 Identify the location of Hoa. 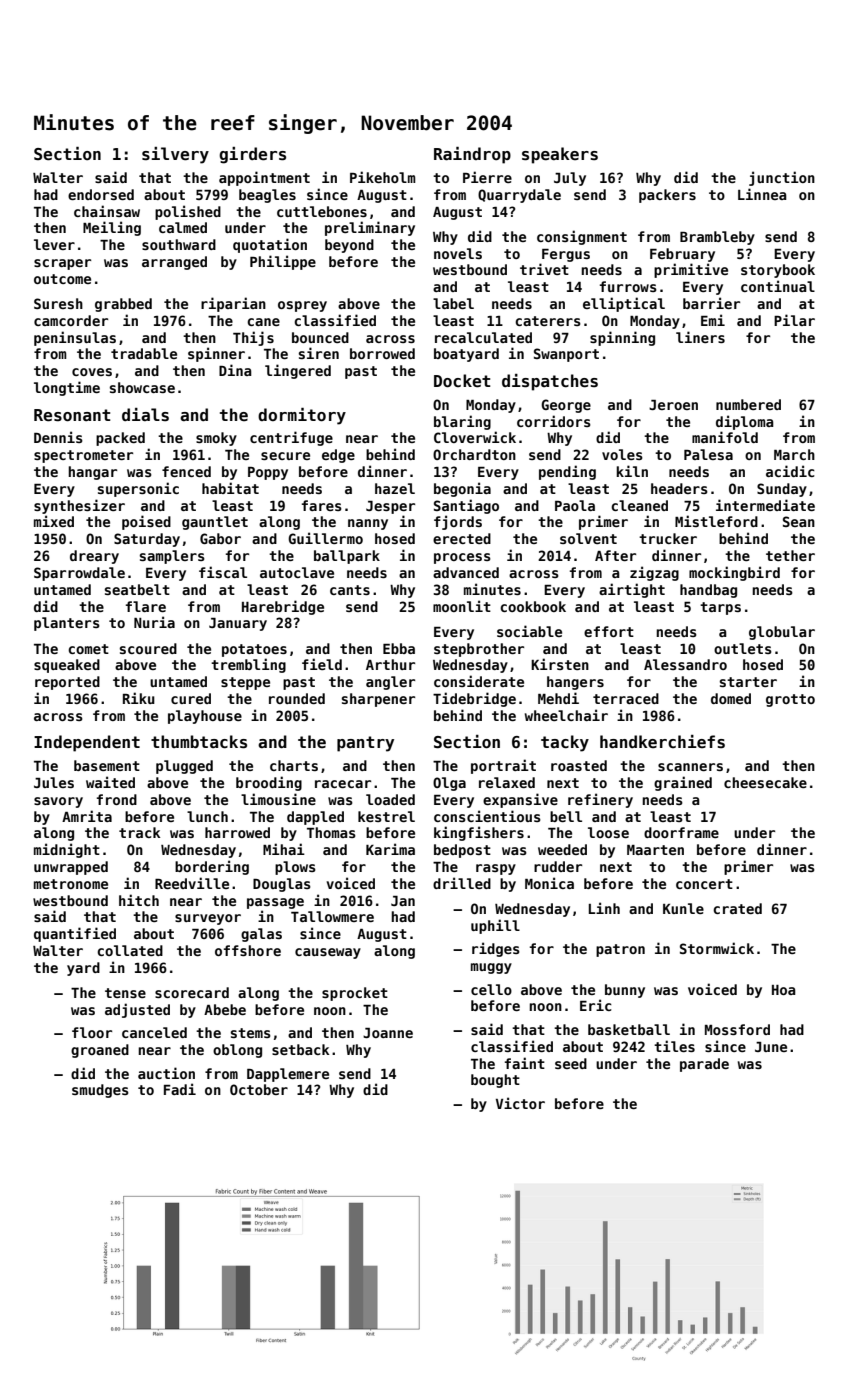
(784, 990).
